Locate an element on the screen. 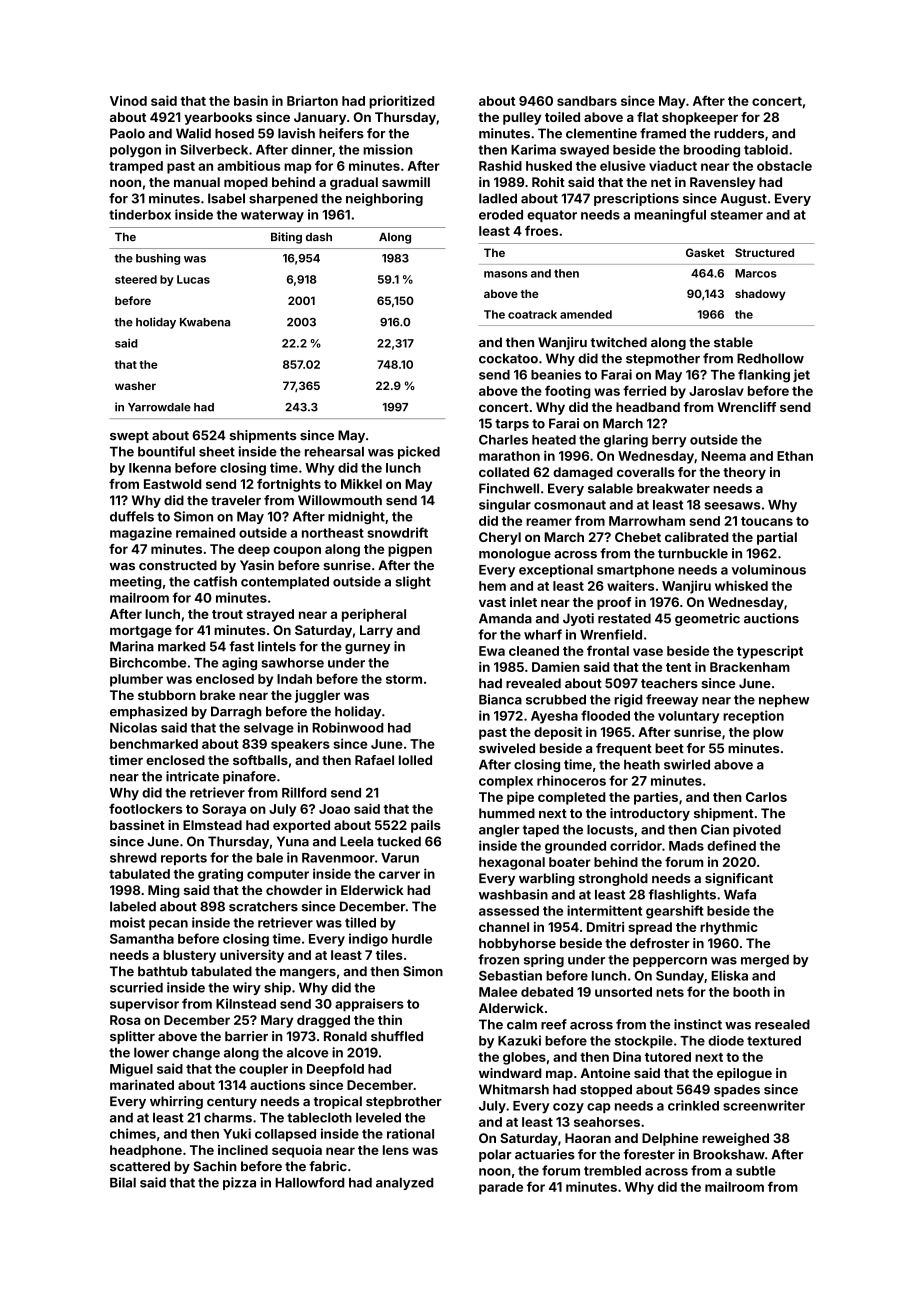 The height and width of the screenshot is (1308, 924). emphasized is located at coordinates (148, 712).
